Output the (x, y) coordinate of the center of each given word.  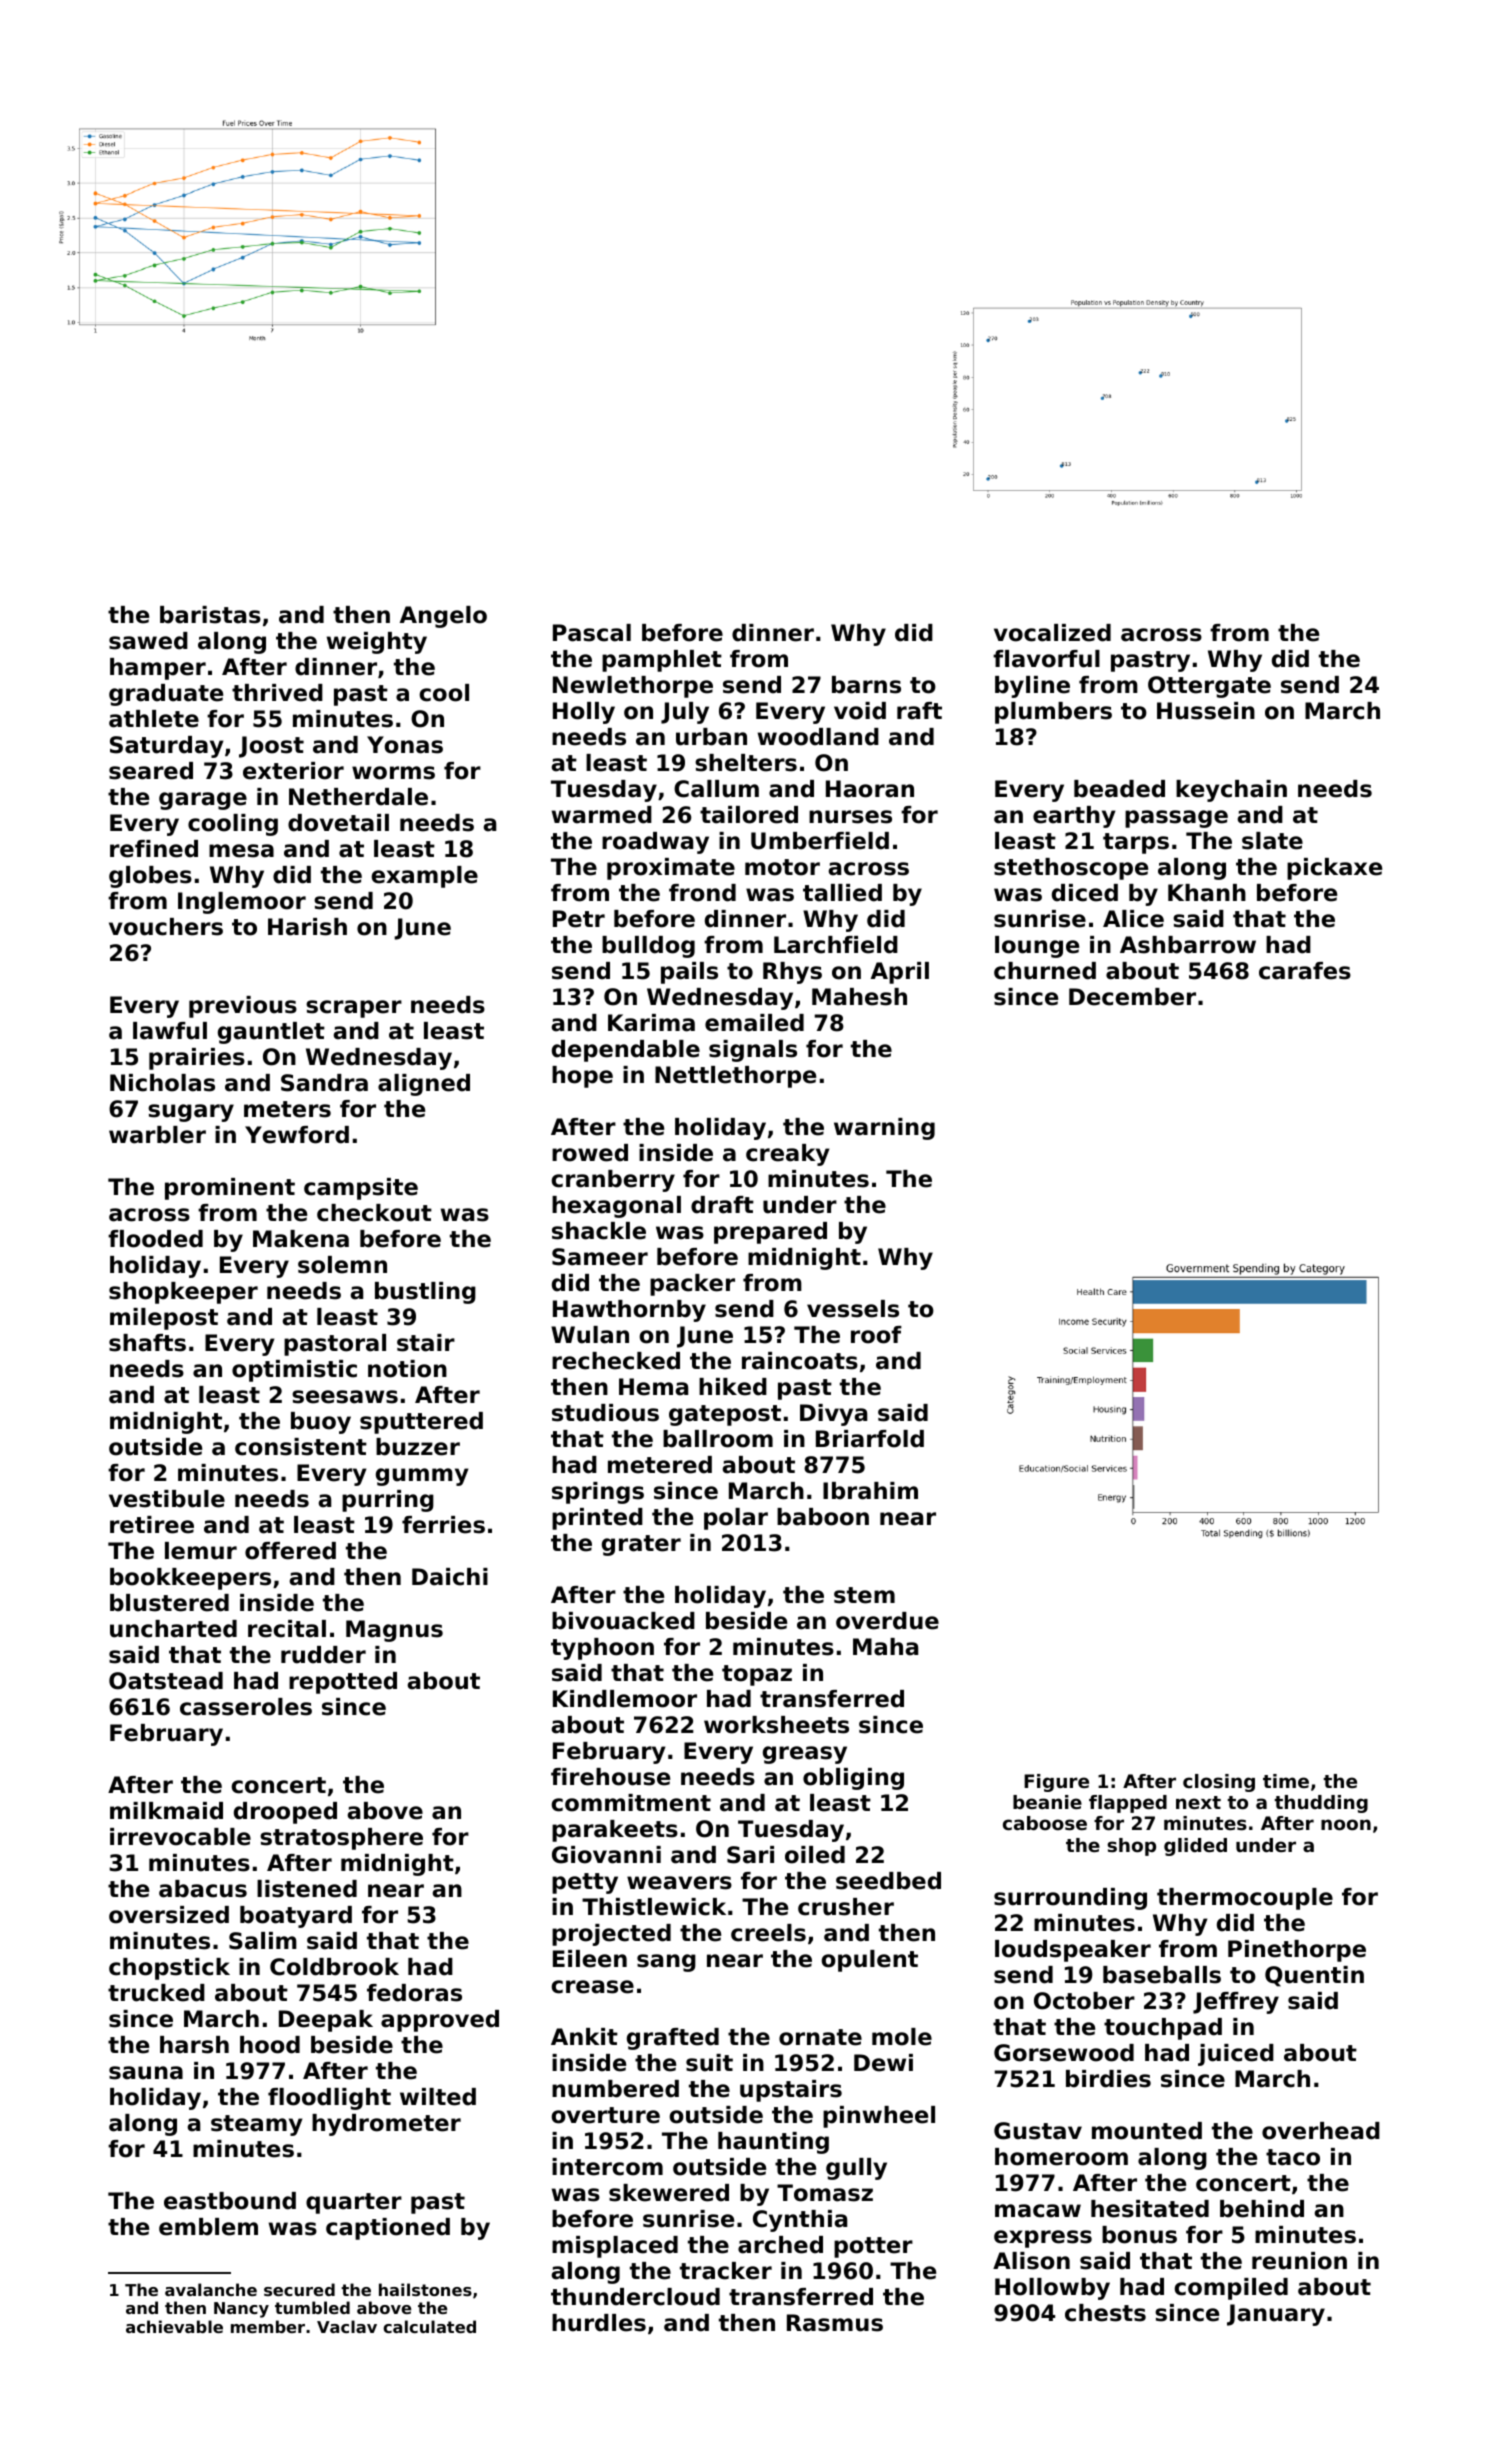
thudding (1321, 1804)
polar (736, 1519)
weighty (377, 643)
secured (299, 2289)
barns (866, 685)
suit (709, 2063)
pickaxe (1334, 869)
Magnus (394, 1631)
